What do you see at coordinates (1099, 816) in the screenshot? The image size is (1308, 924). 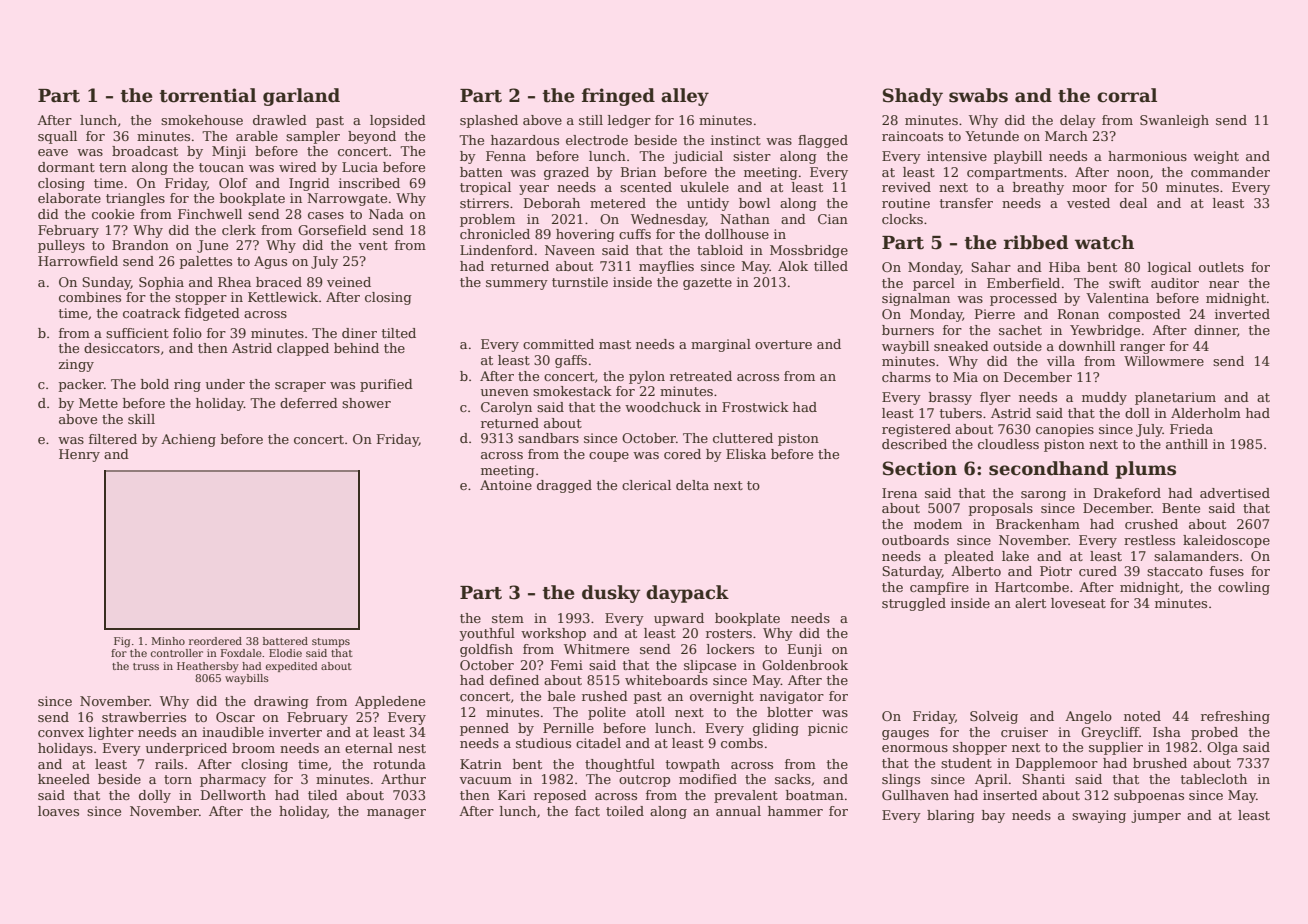 I see `swaying` at bounding box center [1099, 816].
